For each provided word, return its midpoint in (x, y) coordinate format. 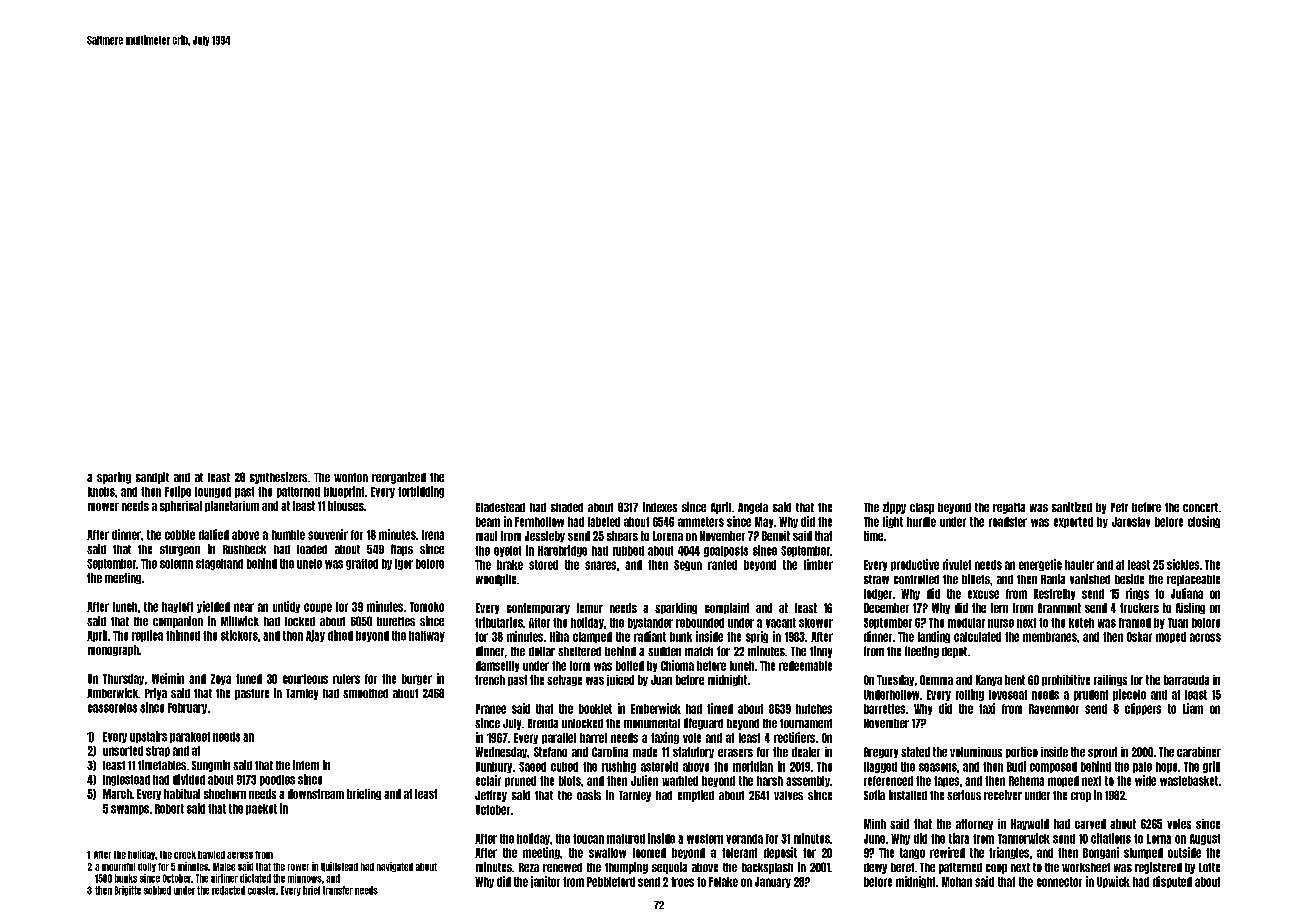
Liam (1193, 708)
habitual (182, 794)
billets (976, 579)
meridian (753, 766)
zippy (894, 508)
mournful (118, 867)
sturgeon (180, 550)
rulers (346, 679)
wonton (351, 477)
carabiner (1199, 752)
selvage (564, 680)
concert (1200, 507)
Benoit (776, 536)
